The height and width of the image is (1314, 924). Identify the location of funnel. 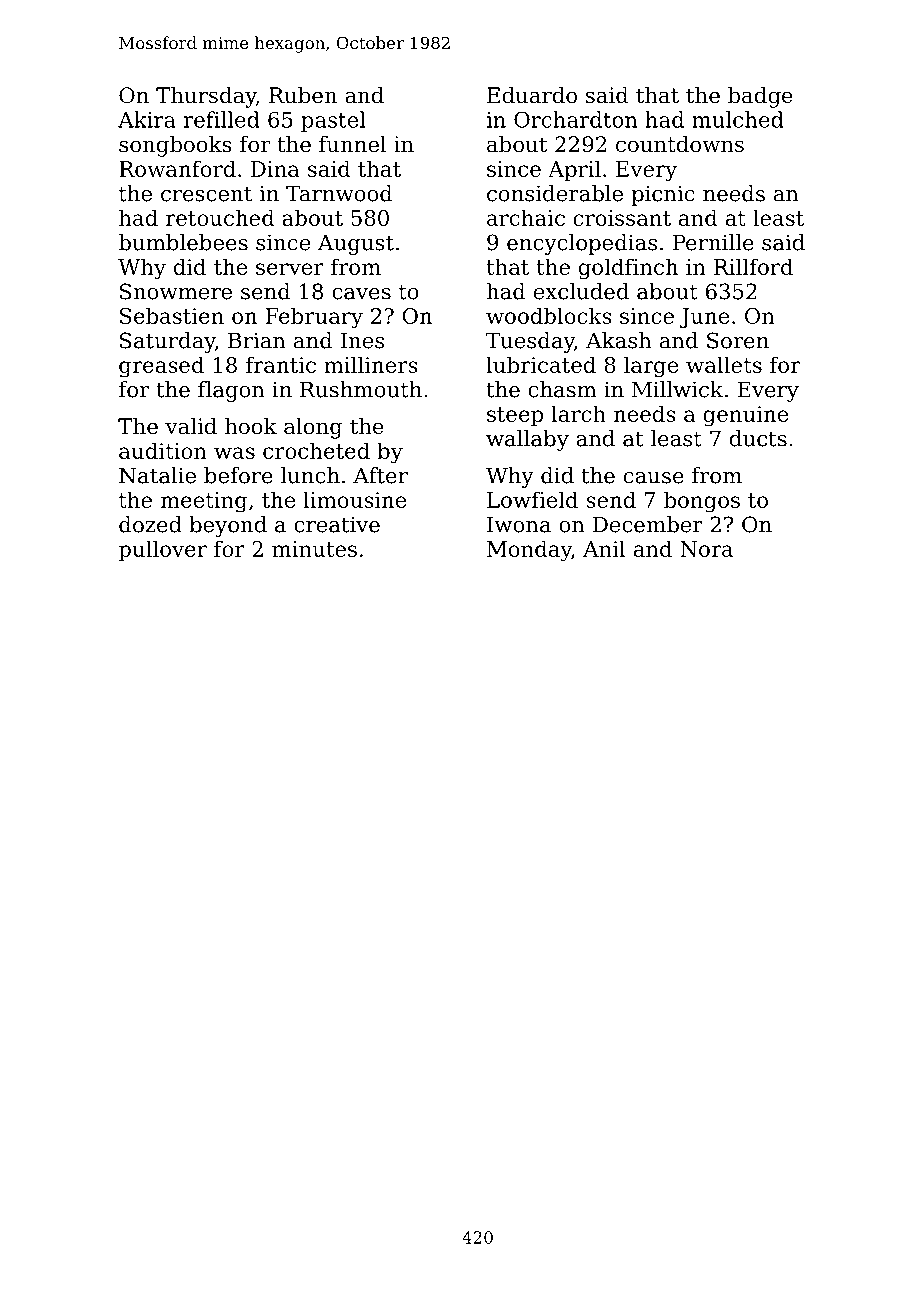
(352, 144).
